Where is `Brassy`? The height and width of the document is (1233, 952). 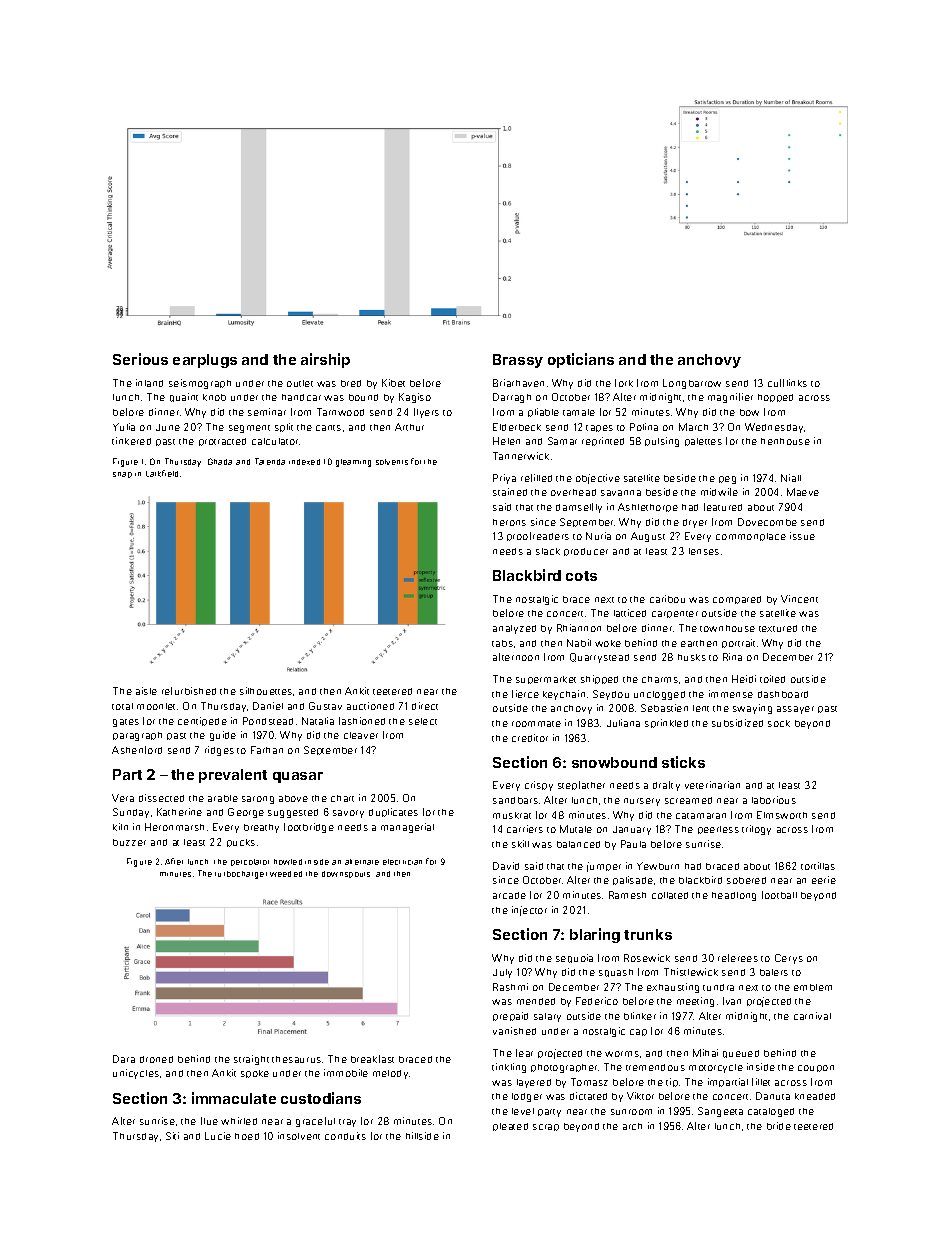
Brassy is located at coordinates (518, 361).
